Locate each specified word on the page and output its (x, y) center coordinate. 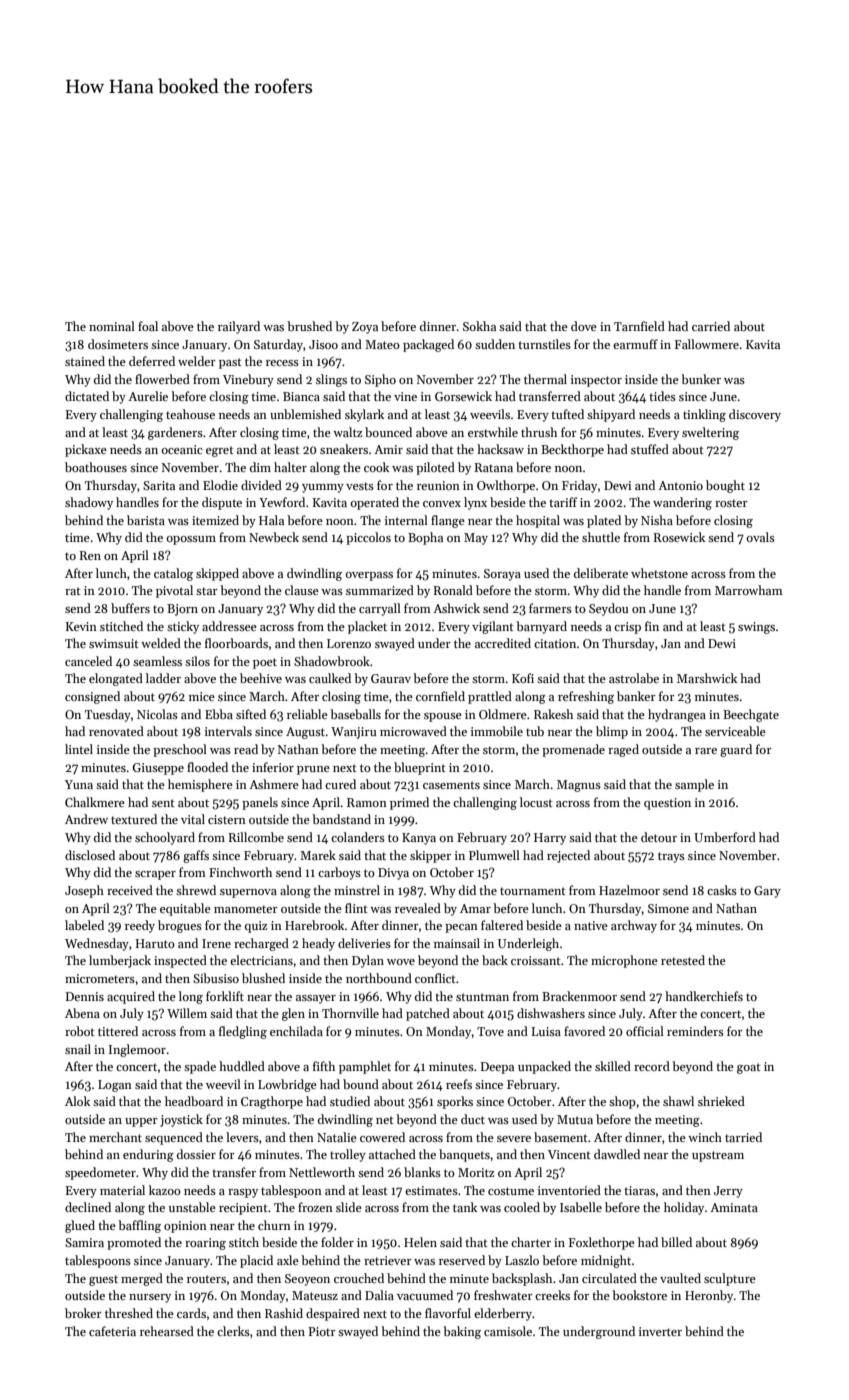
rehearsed (167, 1331)
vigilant (493, 627)
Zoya (365, 328)
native (591, 925)
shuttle (601, 537)
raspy (243, 1193)
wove (401, 962)
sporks (455, 1102)
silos (197, 661)
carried (711, 326)
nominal (112, 326)
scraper (155, 875)
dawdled (617, 1154)
